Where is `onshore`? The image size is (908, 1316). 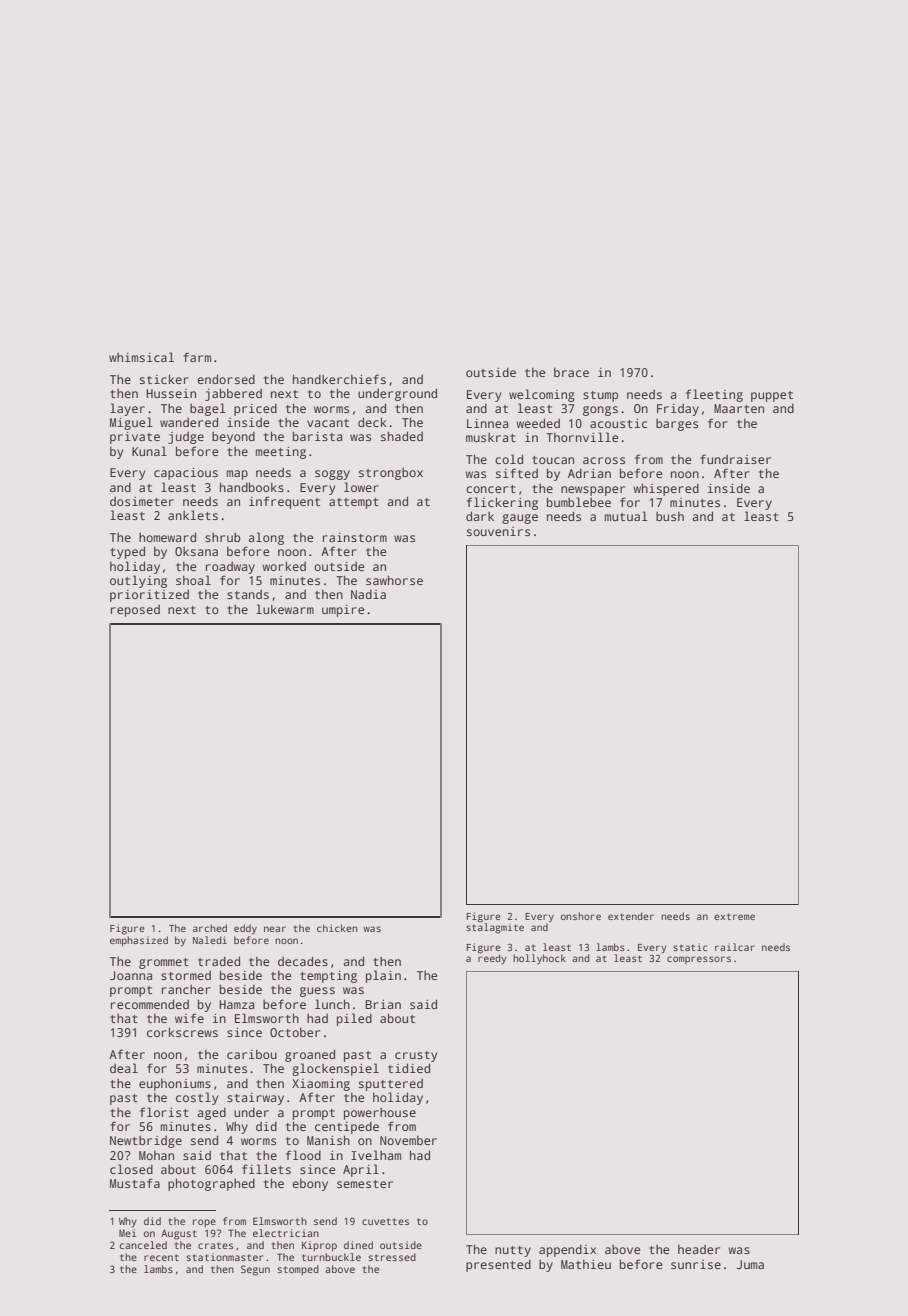
onshore is located at coordinates (581, 916).
